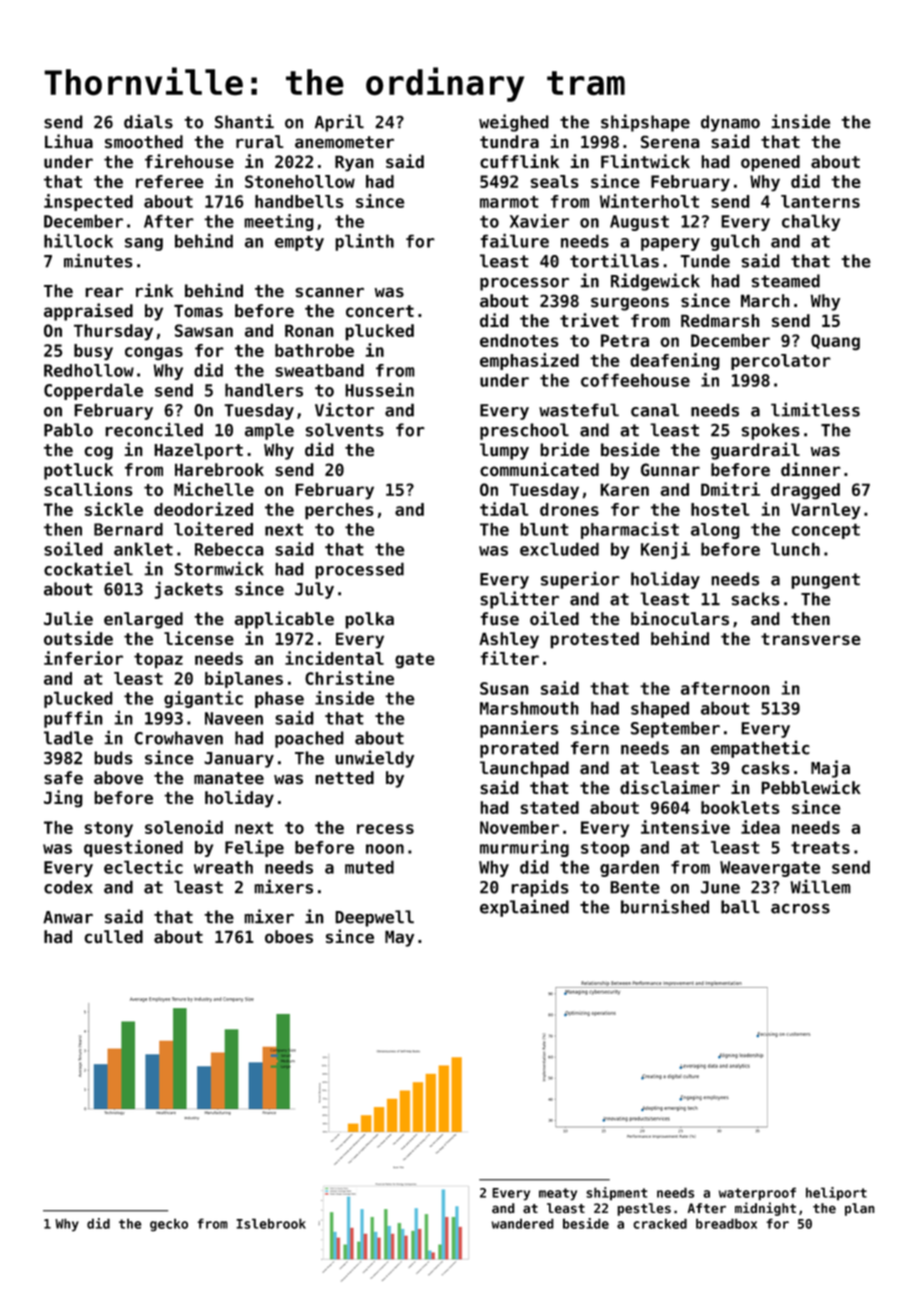  What do you see at coordinates (344, 142) in the screenshot?
I see `anemometer` at bounding box center [344, 142].
